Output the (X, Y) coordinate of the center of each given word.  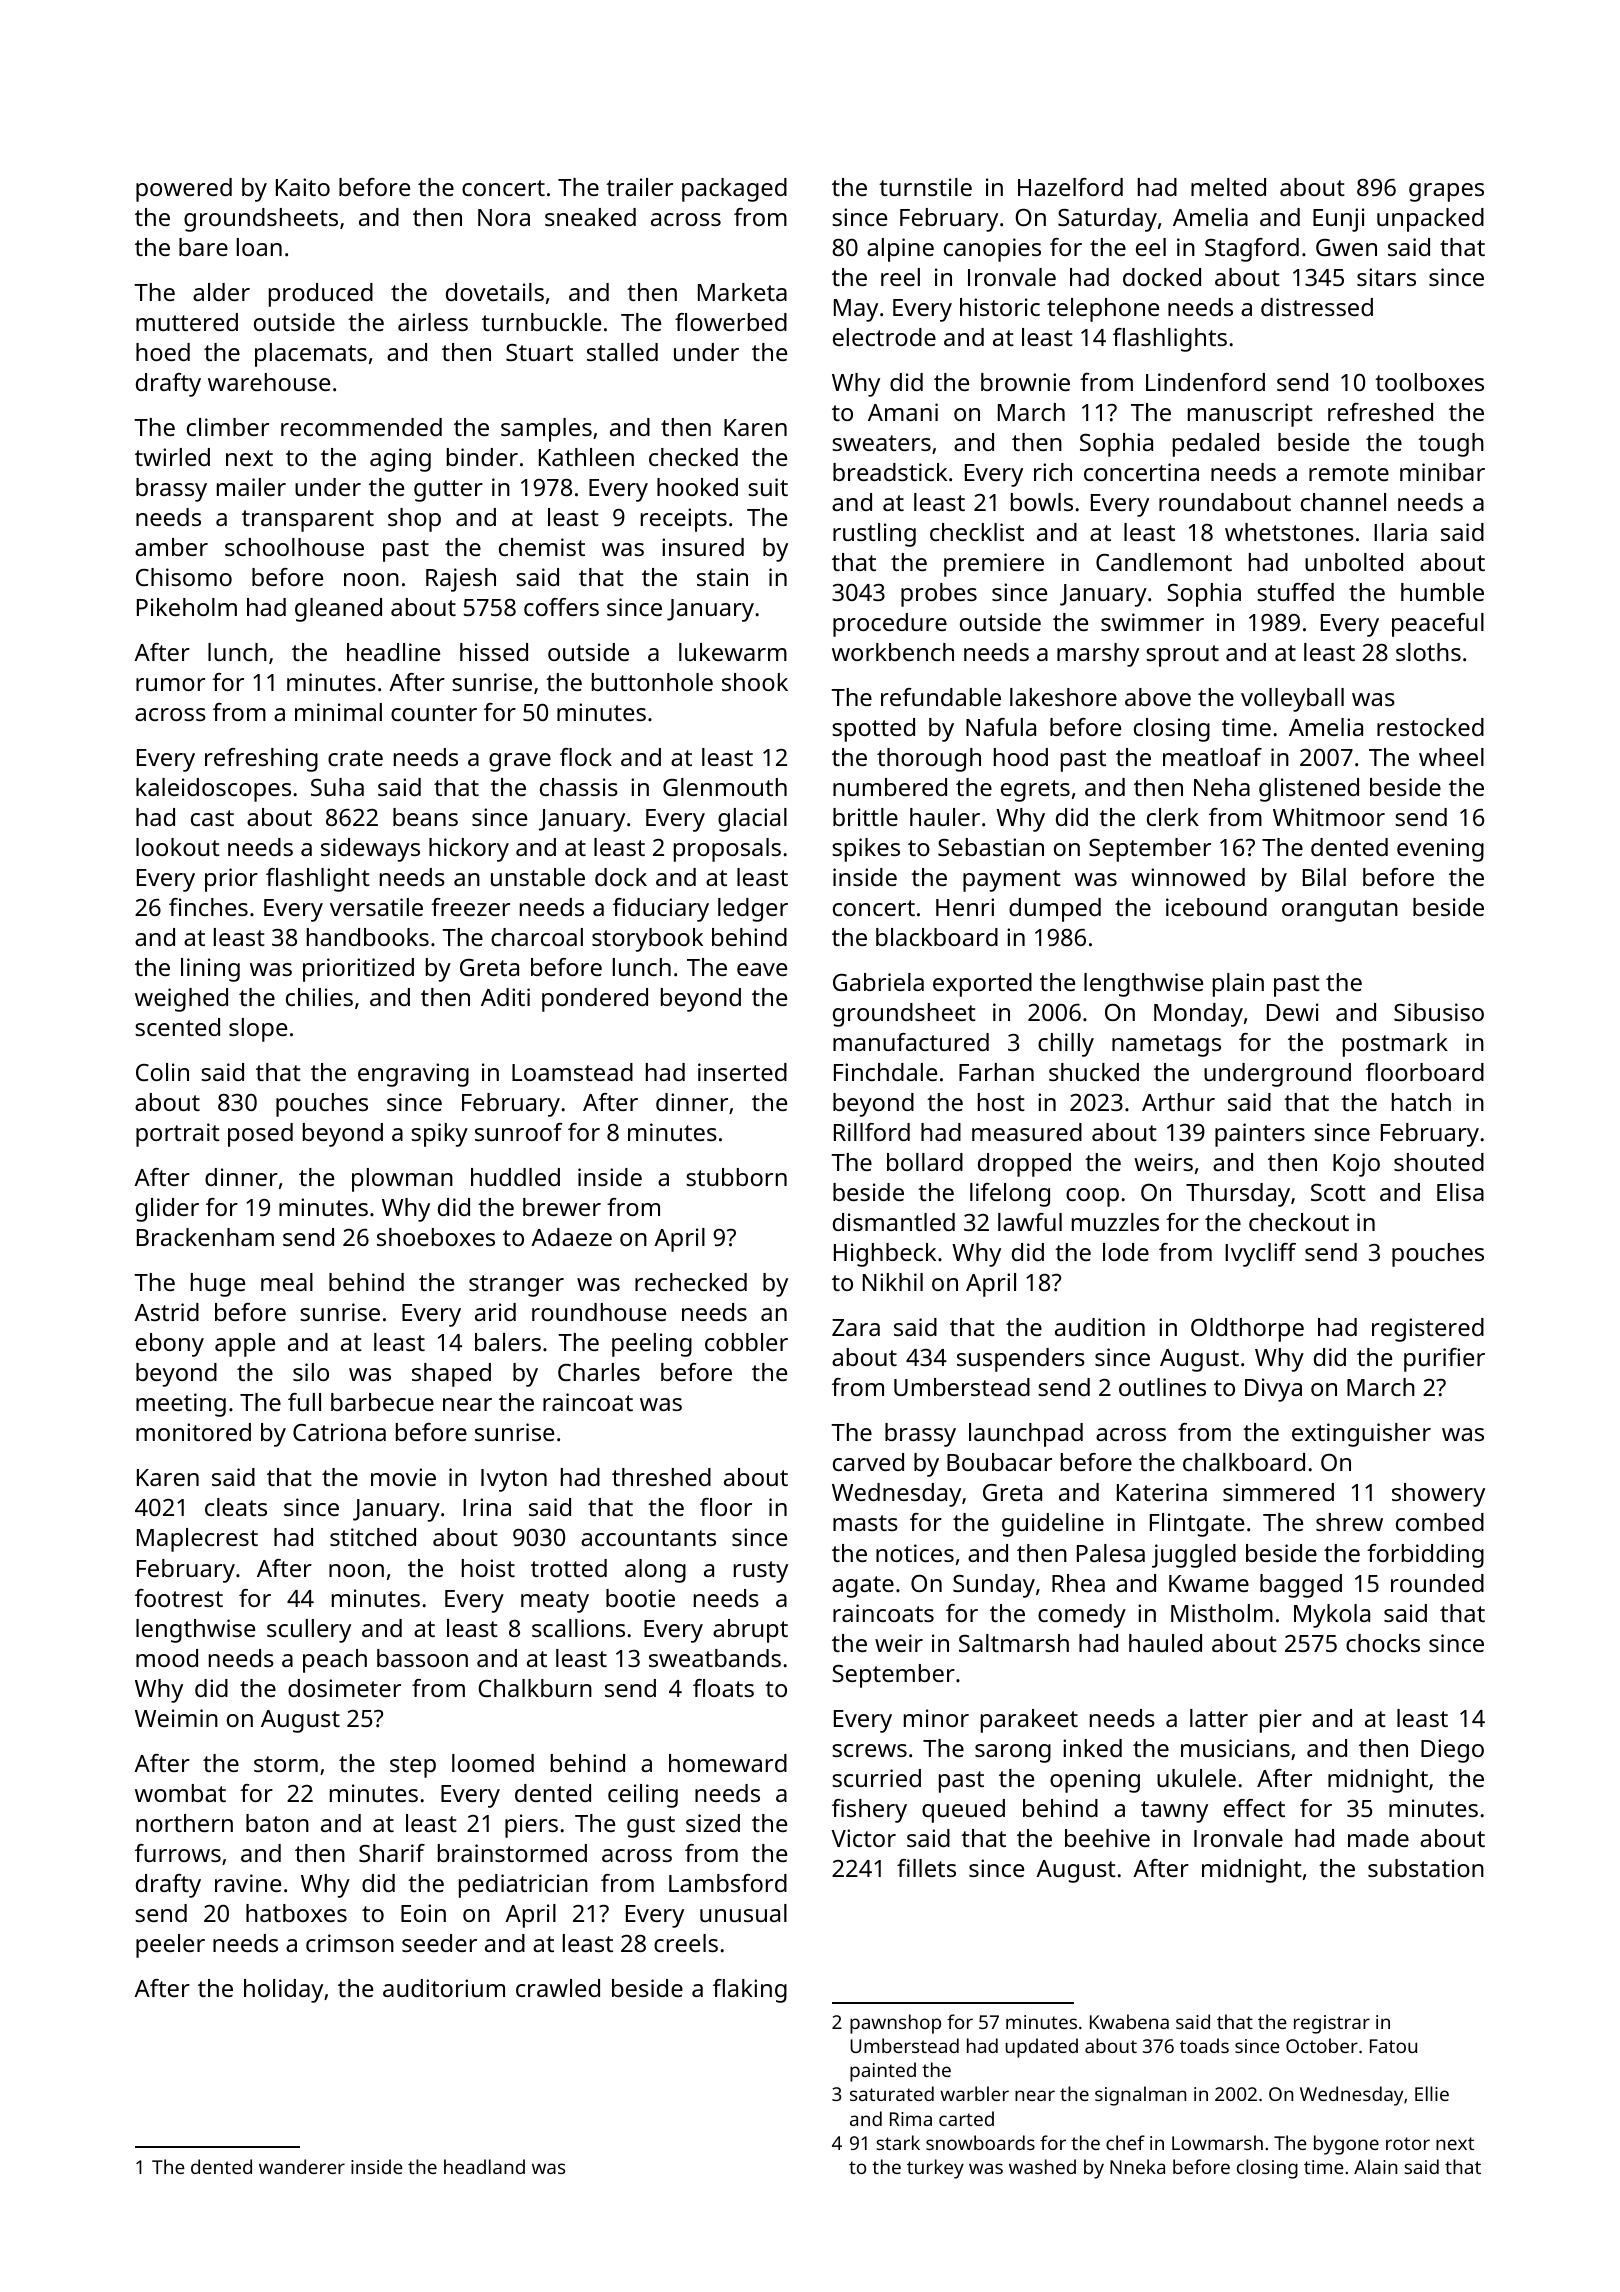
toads (1204, 2045)
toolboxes (1429, 382)
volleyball (1292, 700)
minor (936, 1718)
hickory (469, 850)
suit (768, 487)
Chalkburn (535, 1688)
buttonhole (652, 682)
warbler (974, 2093)
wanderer (302, 2166)
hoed (163, 352)
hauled (1165, 1643)
